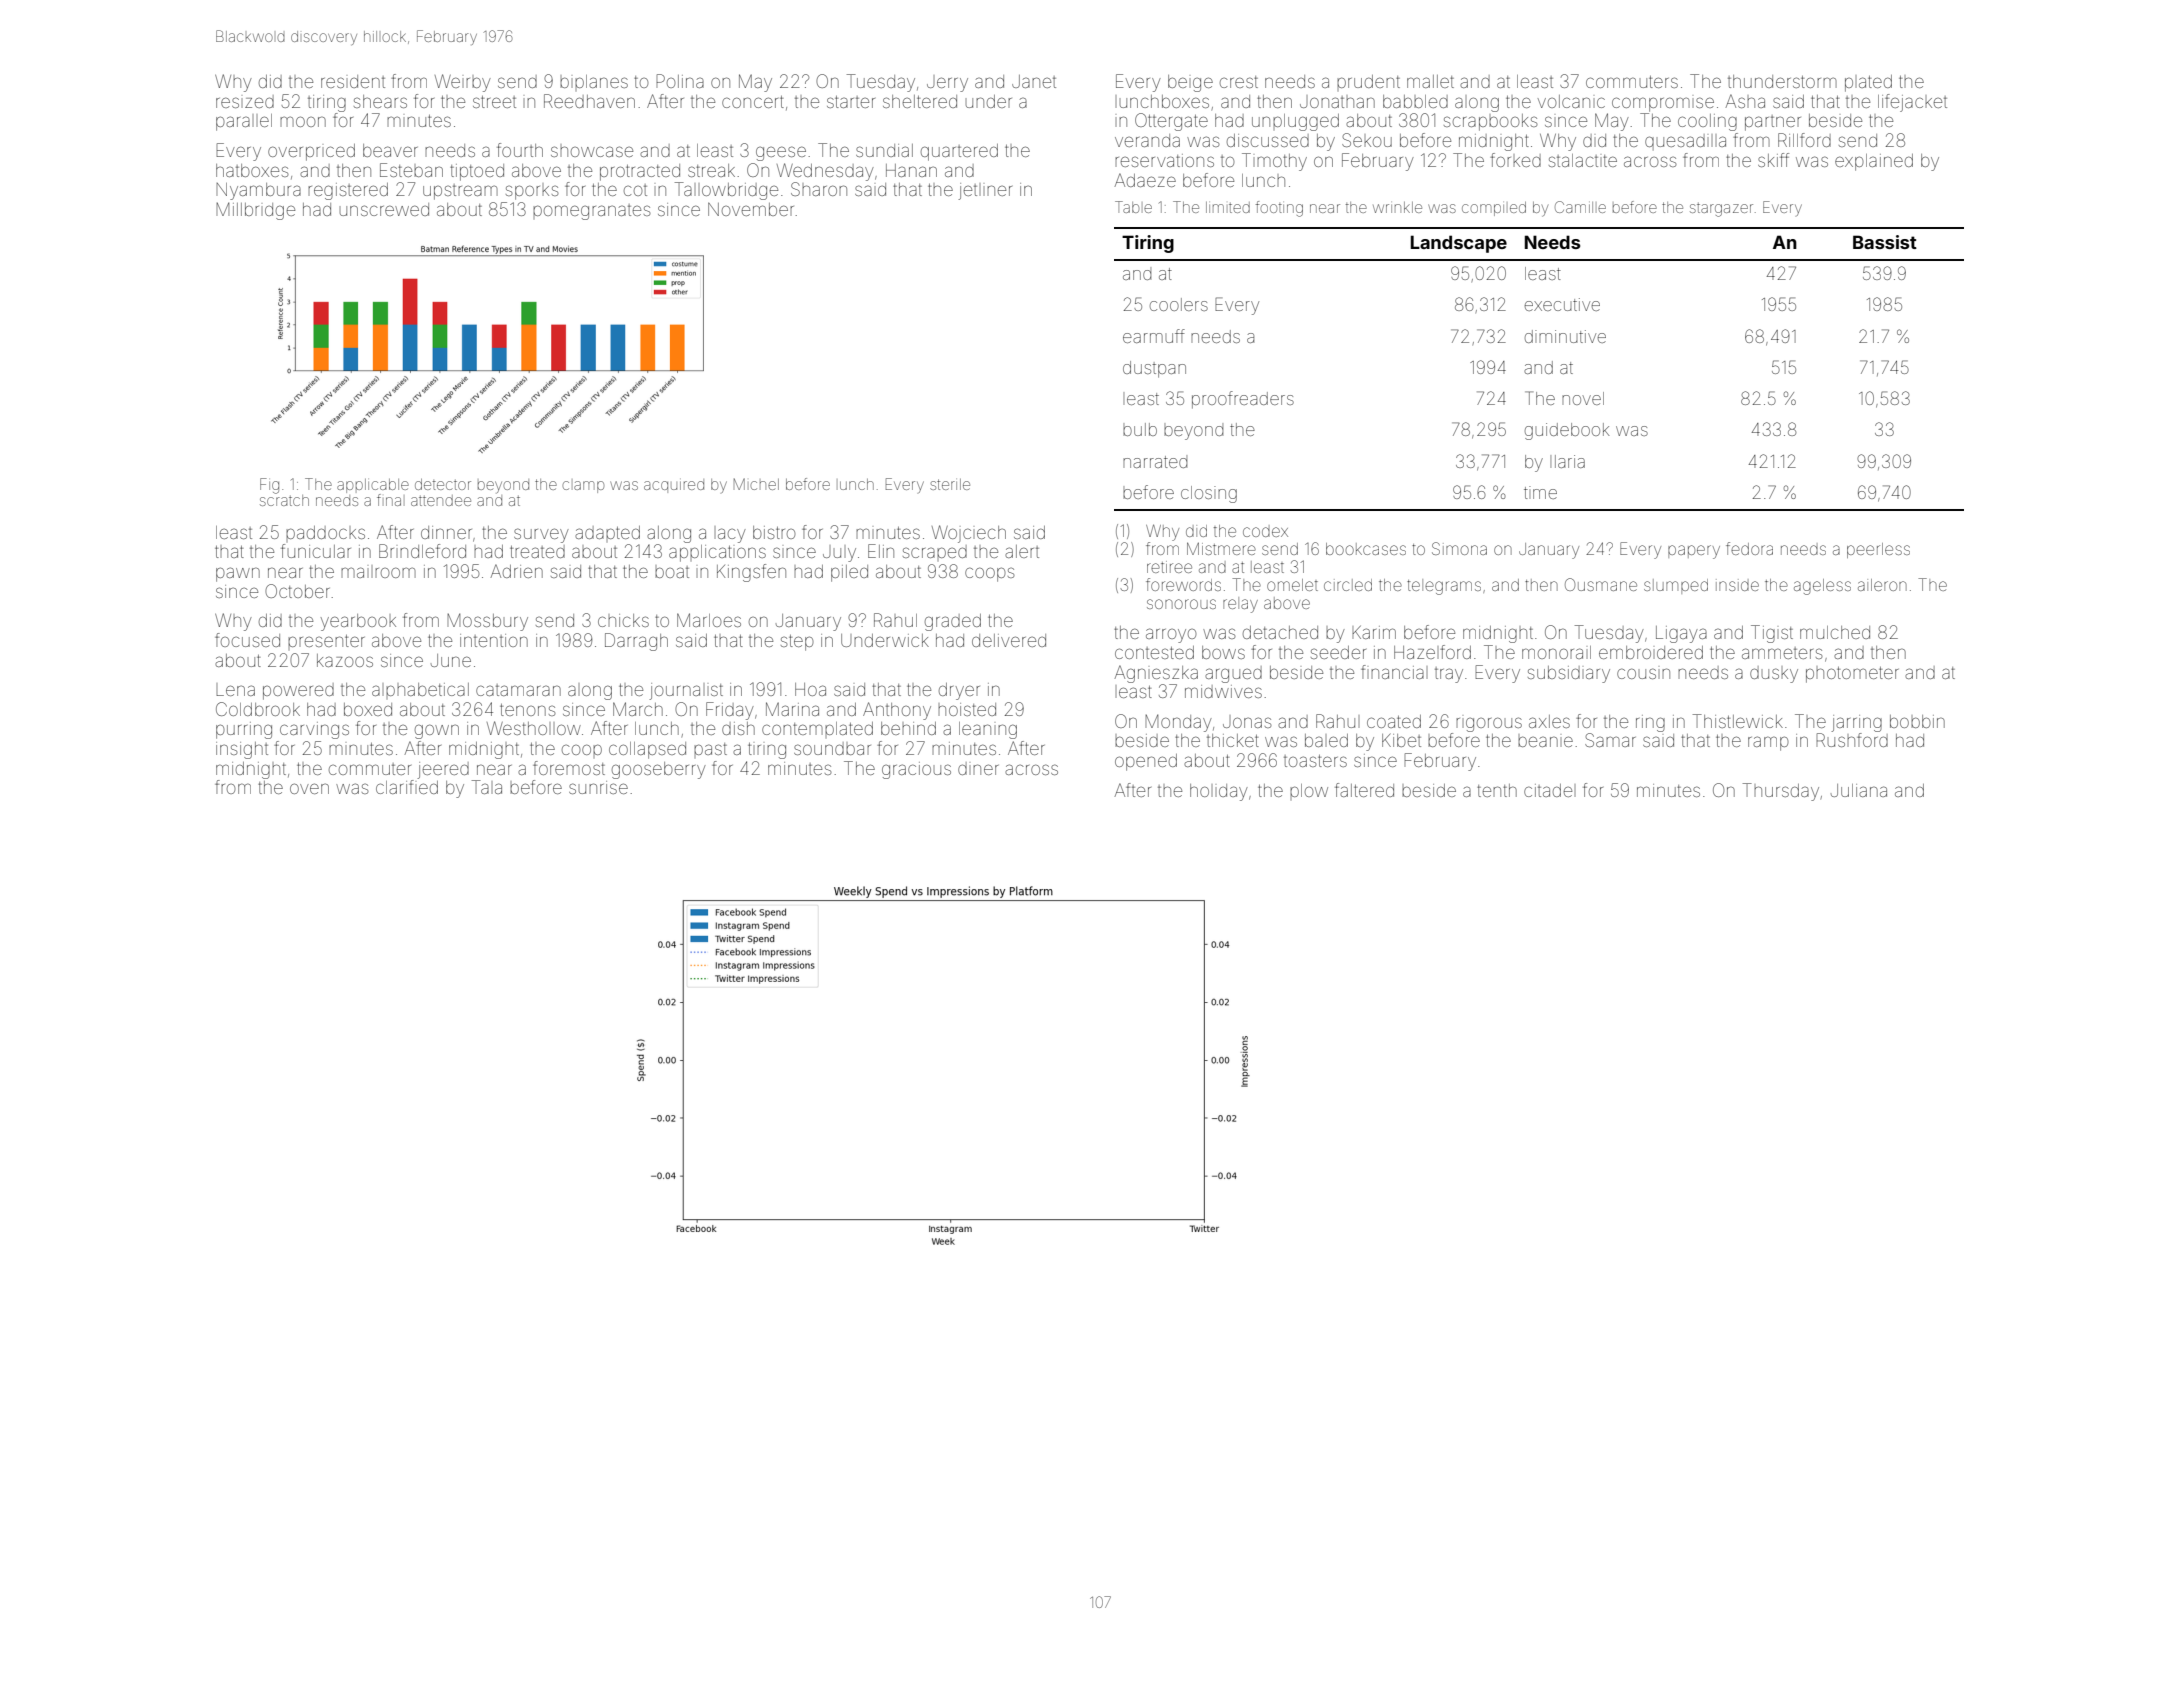 The width and height of the screenshot is (2178, 1683). What do you see at coordinates (1567, 461) in the screenshot?
I see `Ilaria` at bounding box center [1567, 461].
